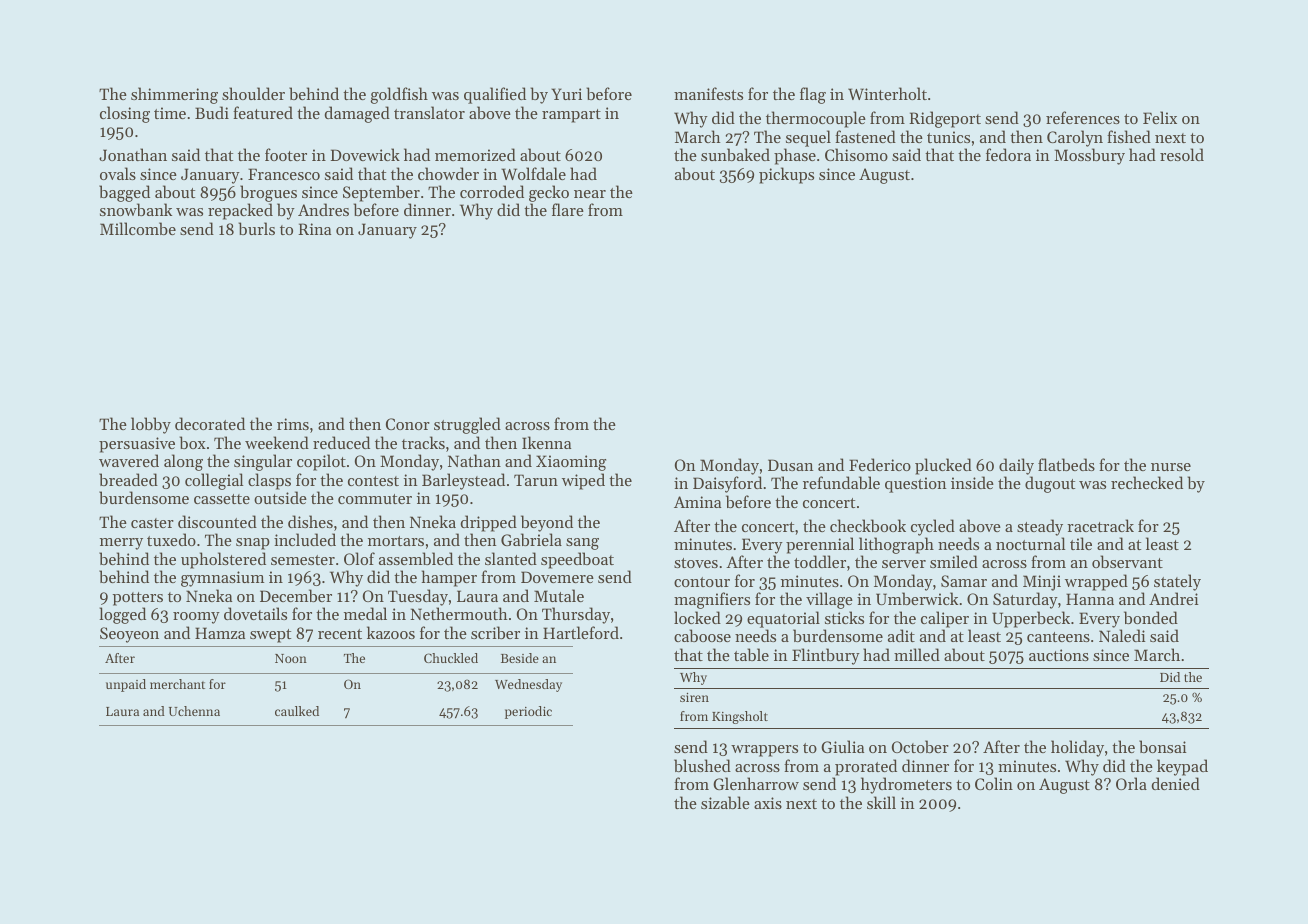 Image resolution: width=1308 pixels, height=924 pixels. Describe the element at coordinates (151, 425) in the screenshot. I see `lobby` at that location.
